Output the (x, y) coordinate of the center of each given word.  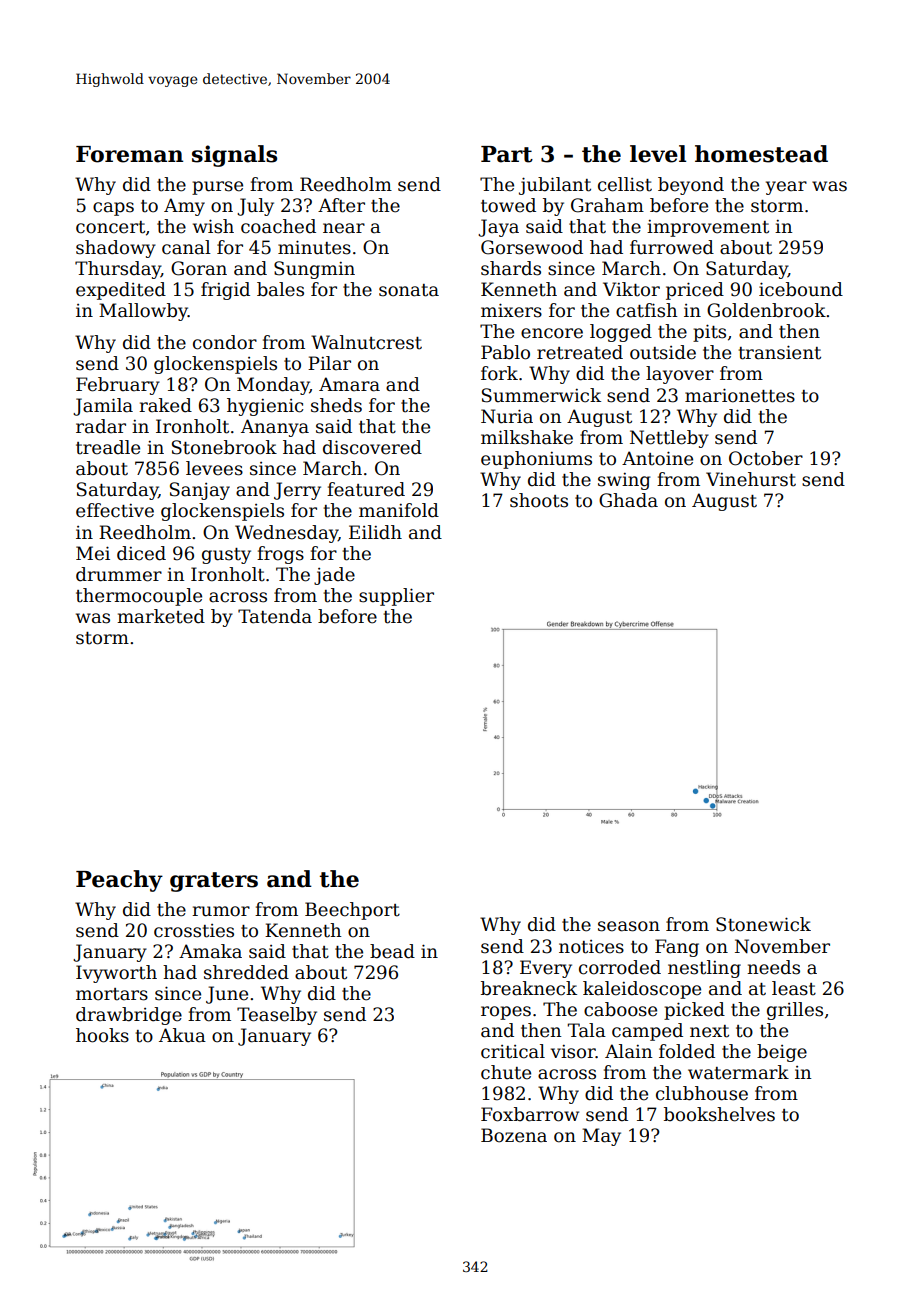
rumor (221, 911)
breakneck (529, 988)
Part (507, 154)
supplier (396, 597)
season (629, 926)
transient (779, 352)
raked (165, 405)
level (658, 154)
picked (694, 1011)
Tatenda (275, 616)
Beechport (352, 911)
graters (214, 882)
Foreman (129, 154)
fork (499, 373)
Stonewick (763, 924)
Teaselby (277, 1016)
